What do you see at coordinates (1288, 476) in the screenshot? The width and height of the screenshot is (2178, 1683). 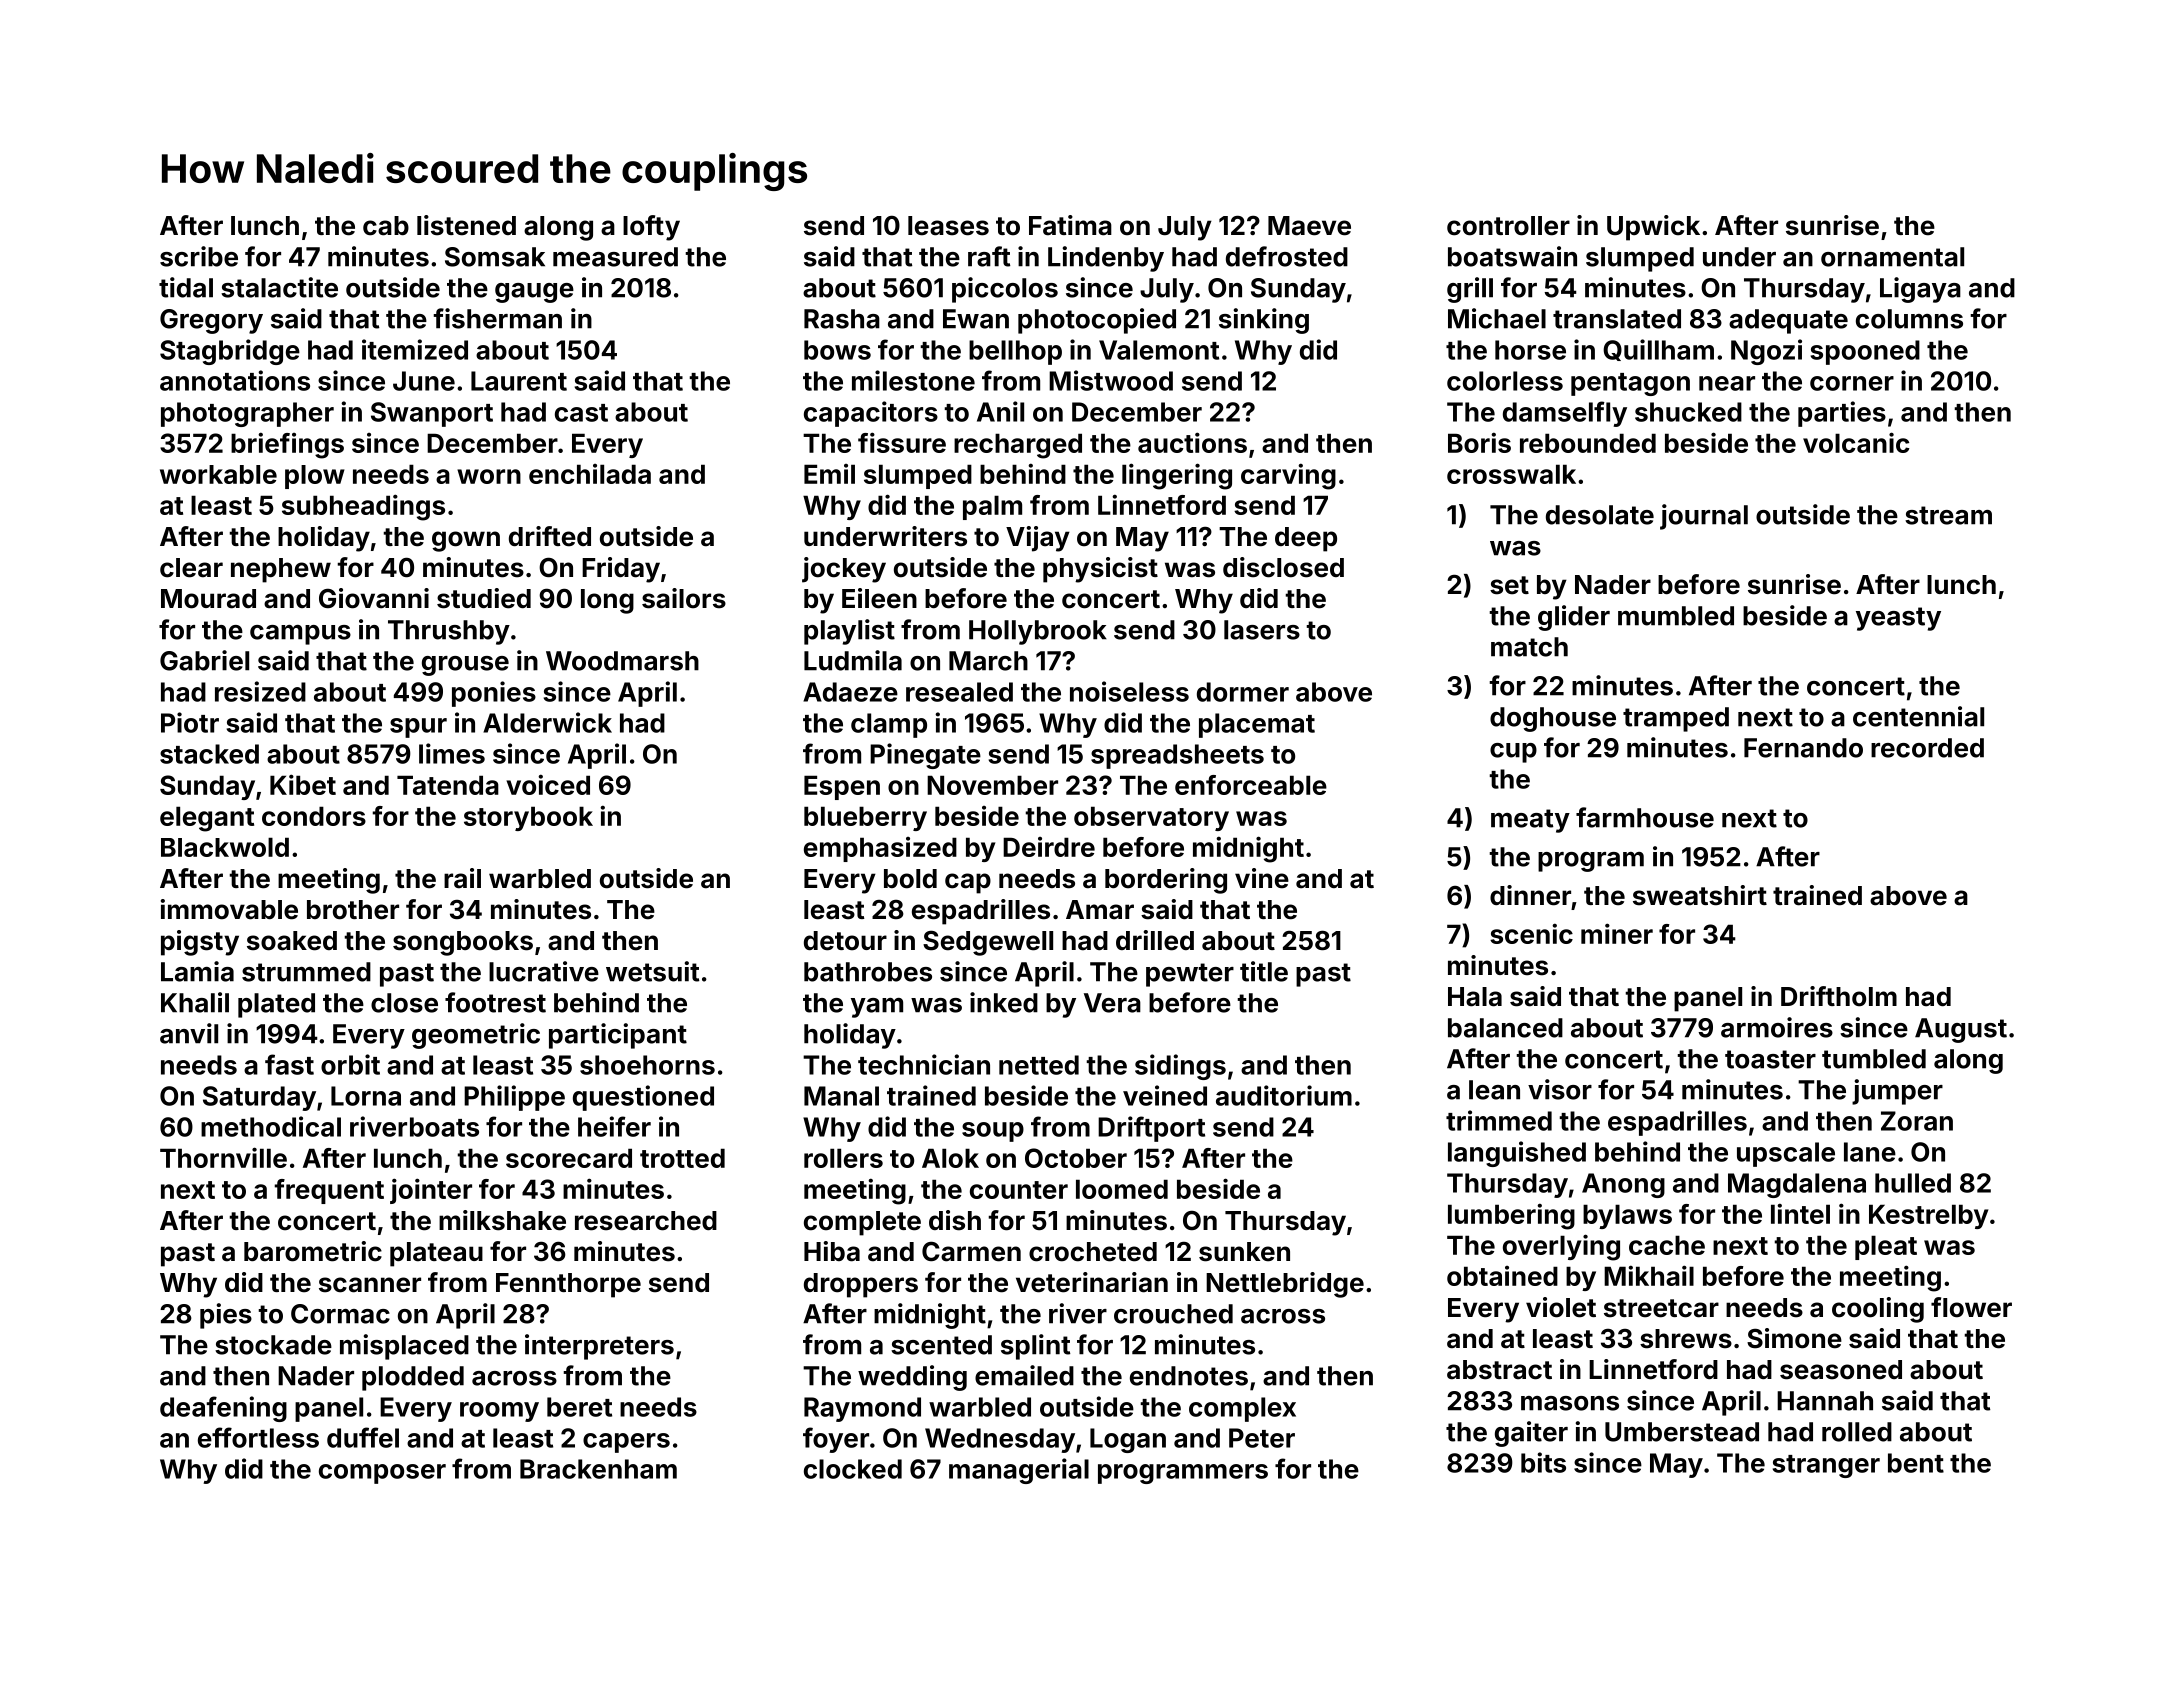 I see `carving` at bounding box center [1288, 476].
